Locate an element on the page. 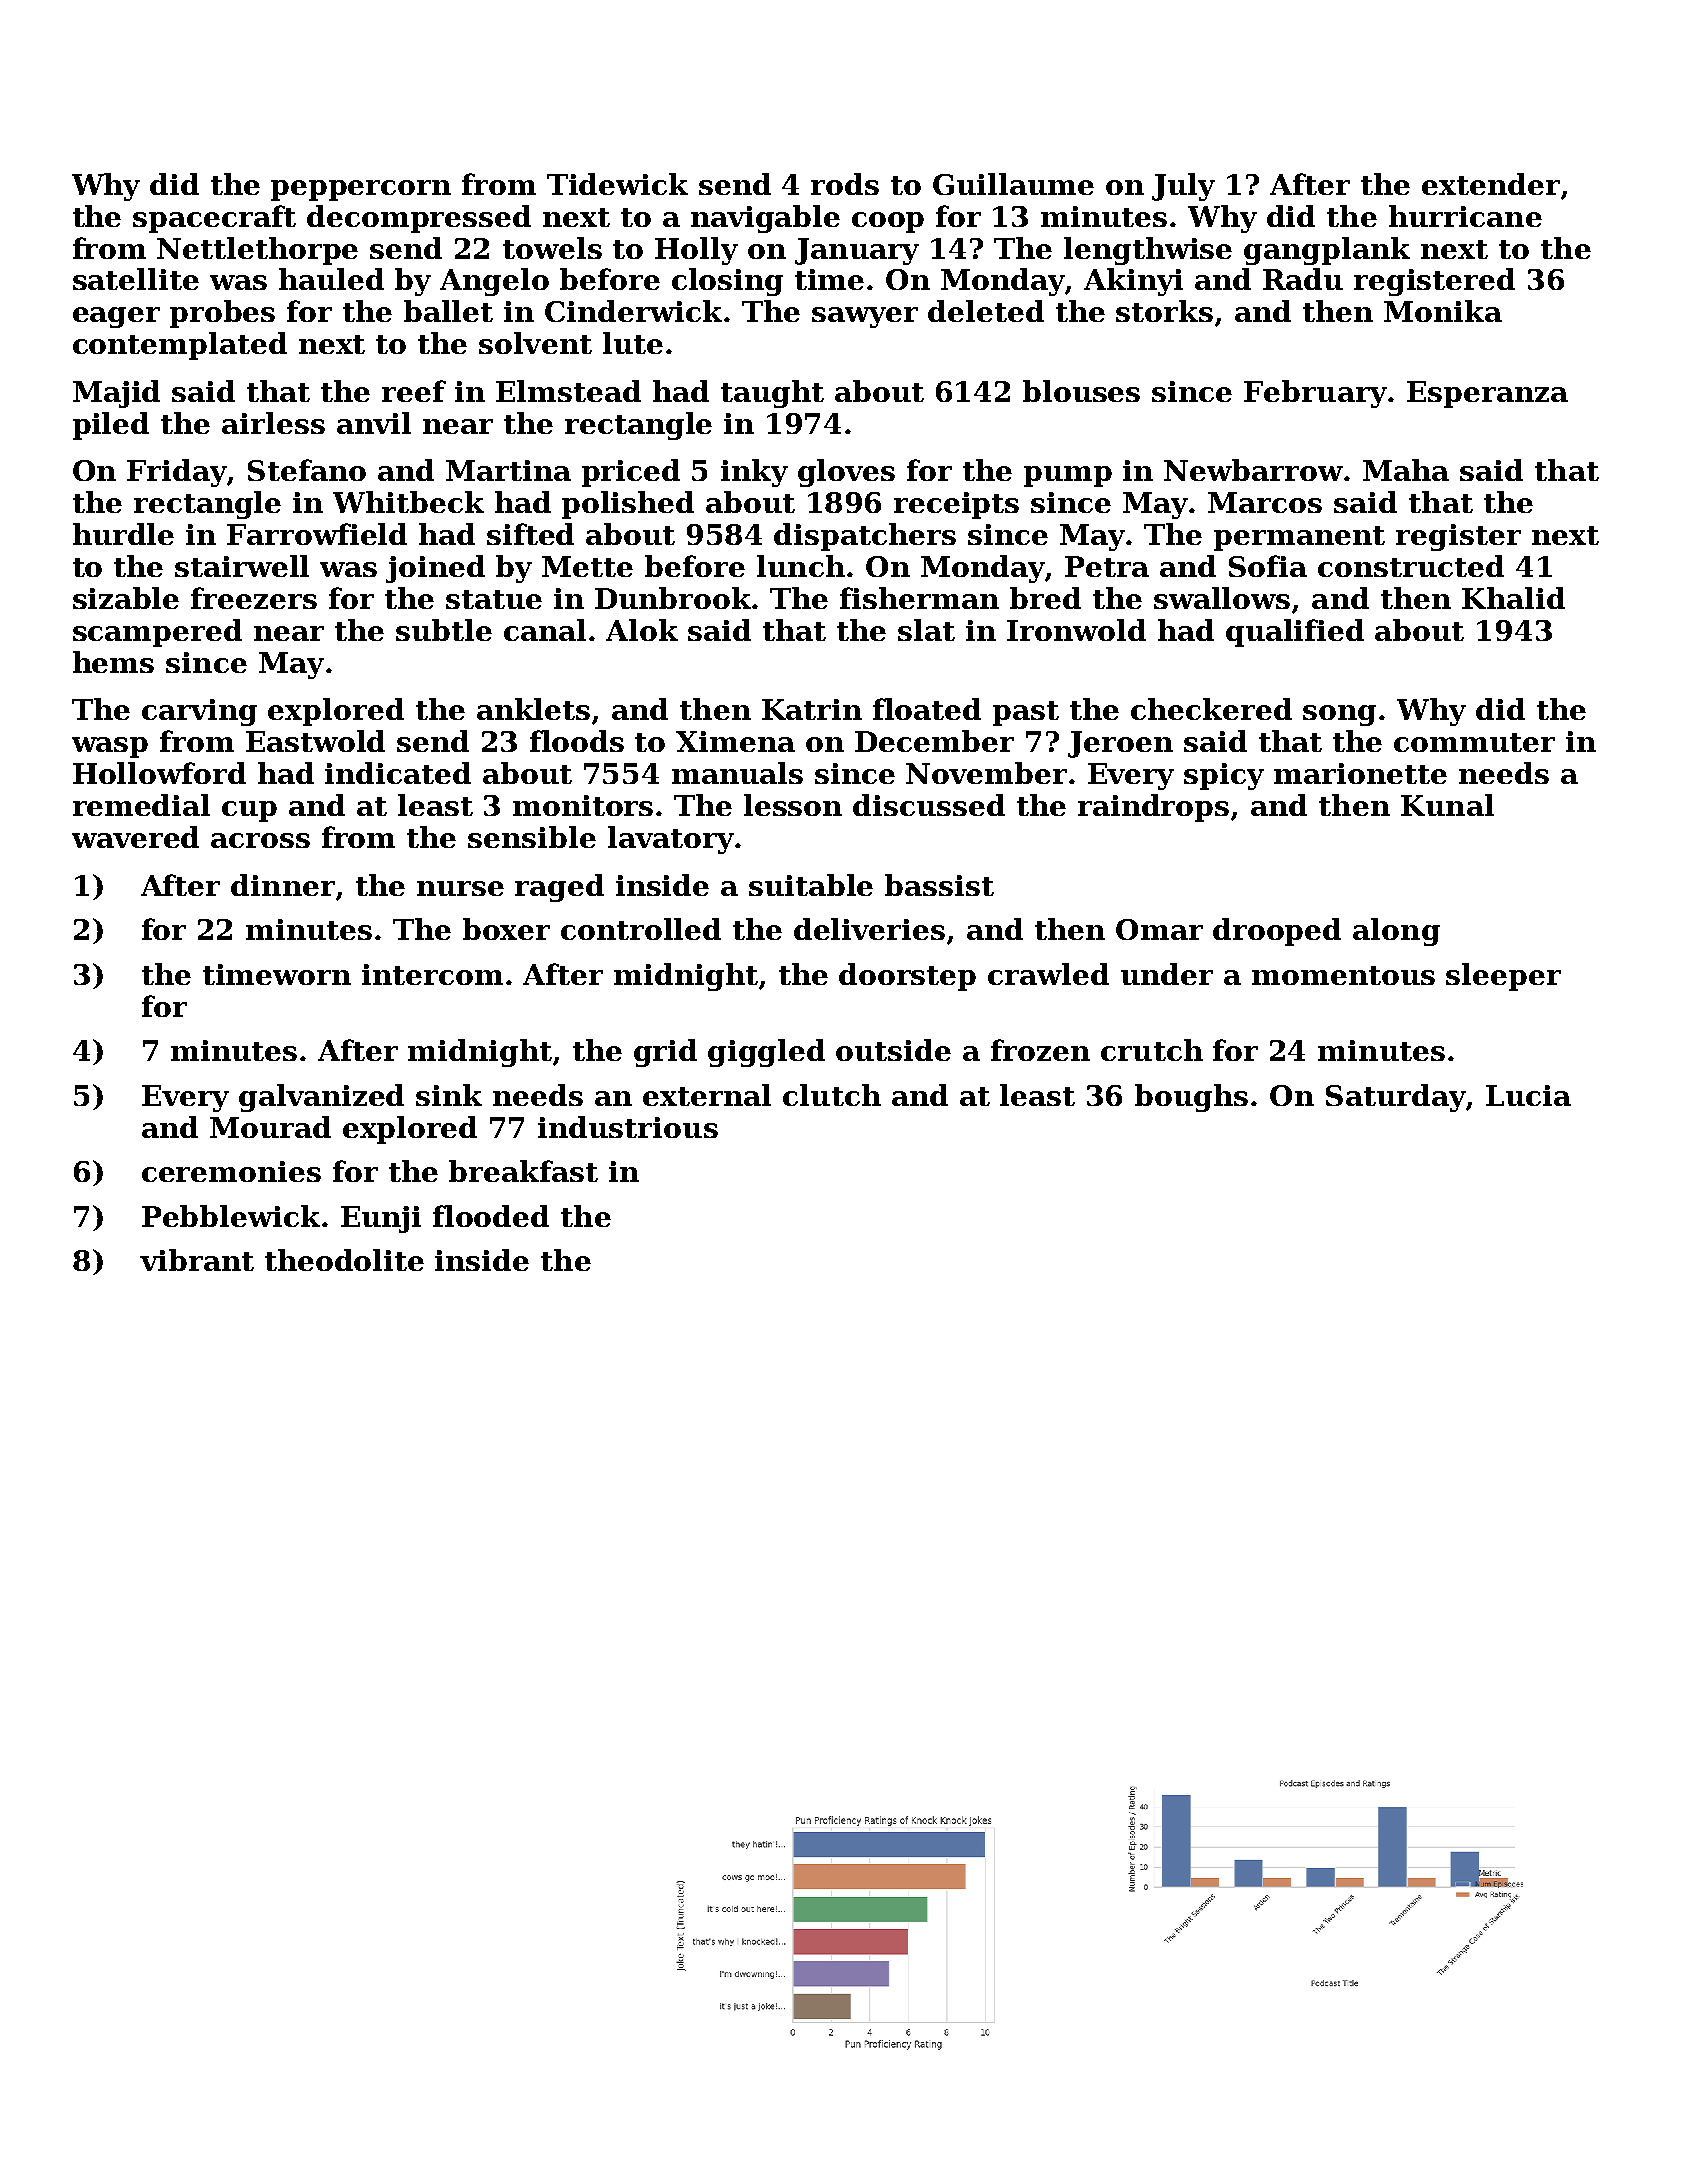 The height and width of the page is (2178, 1683). past is located at coordinates (1026, 713).
